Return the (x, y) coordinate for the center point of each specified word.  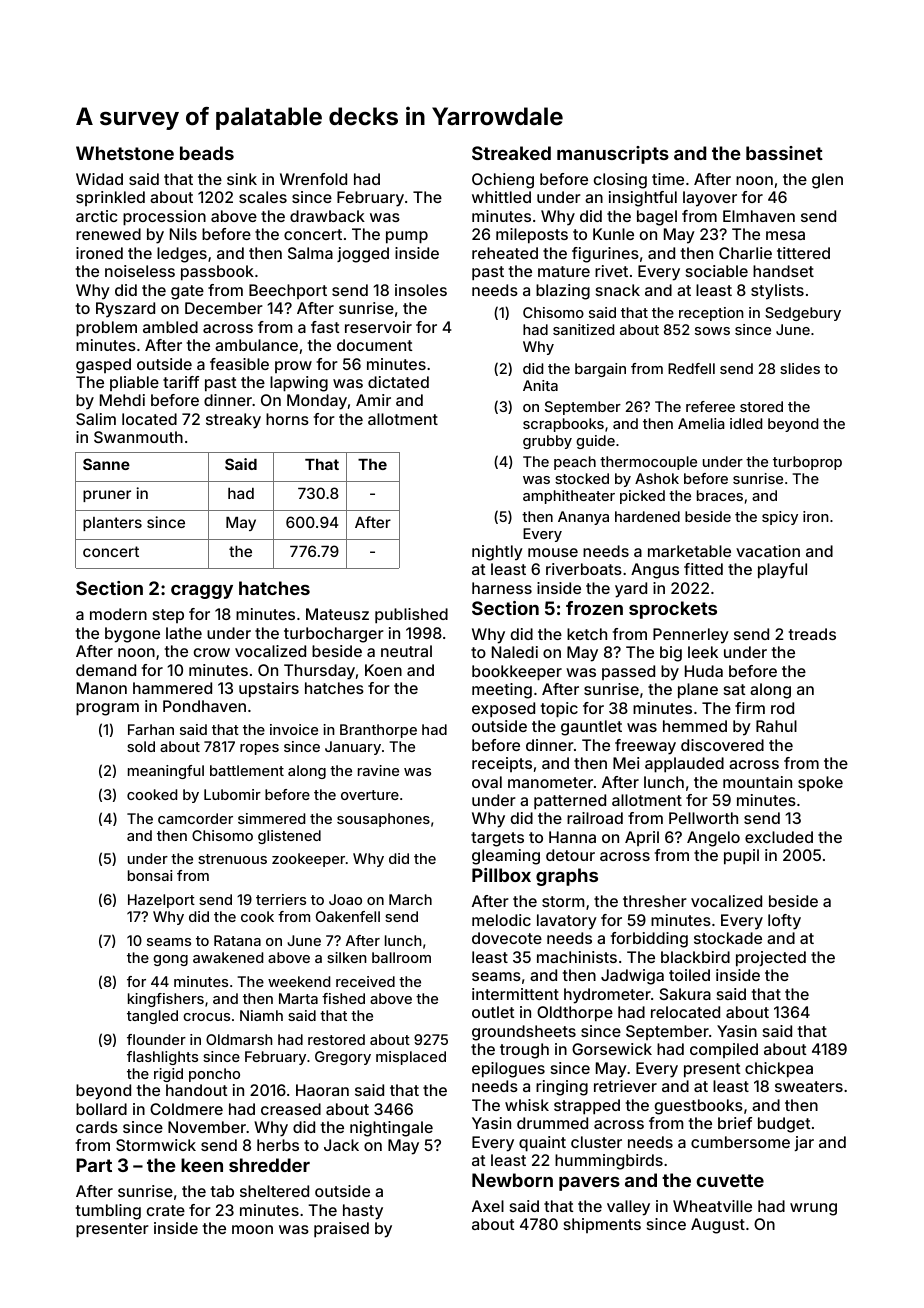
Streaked (511, 153)
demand (106, 670)
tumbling (108, 1212)
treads (812, 634)
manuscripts (613, 155)
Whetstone (125, 153)
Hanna (572, 837)
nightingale (391, 1129)
